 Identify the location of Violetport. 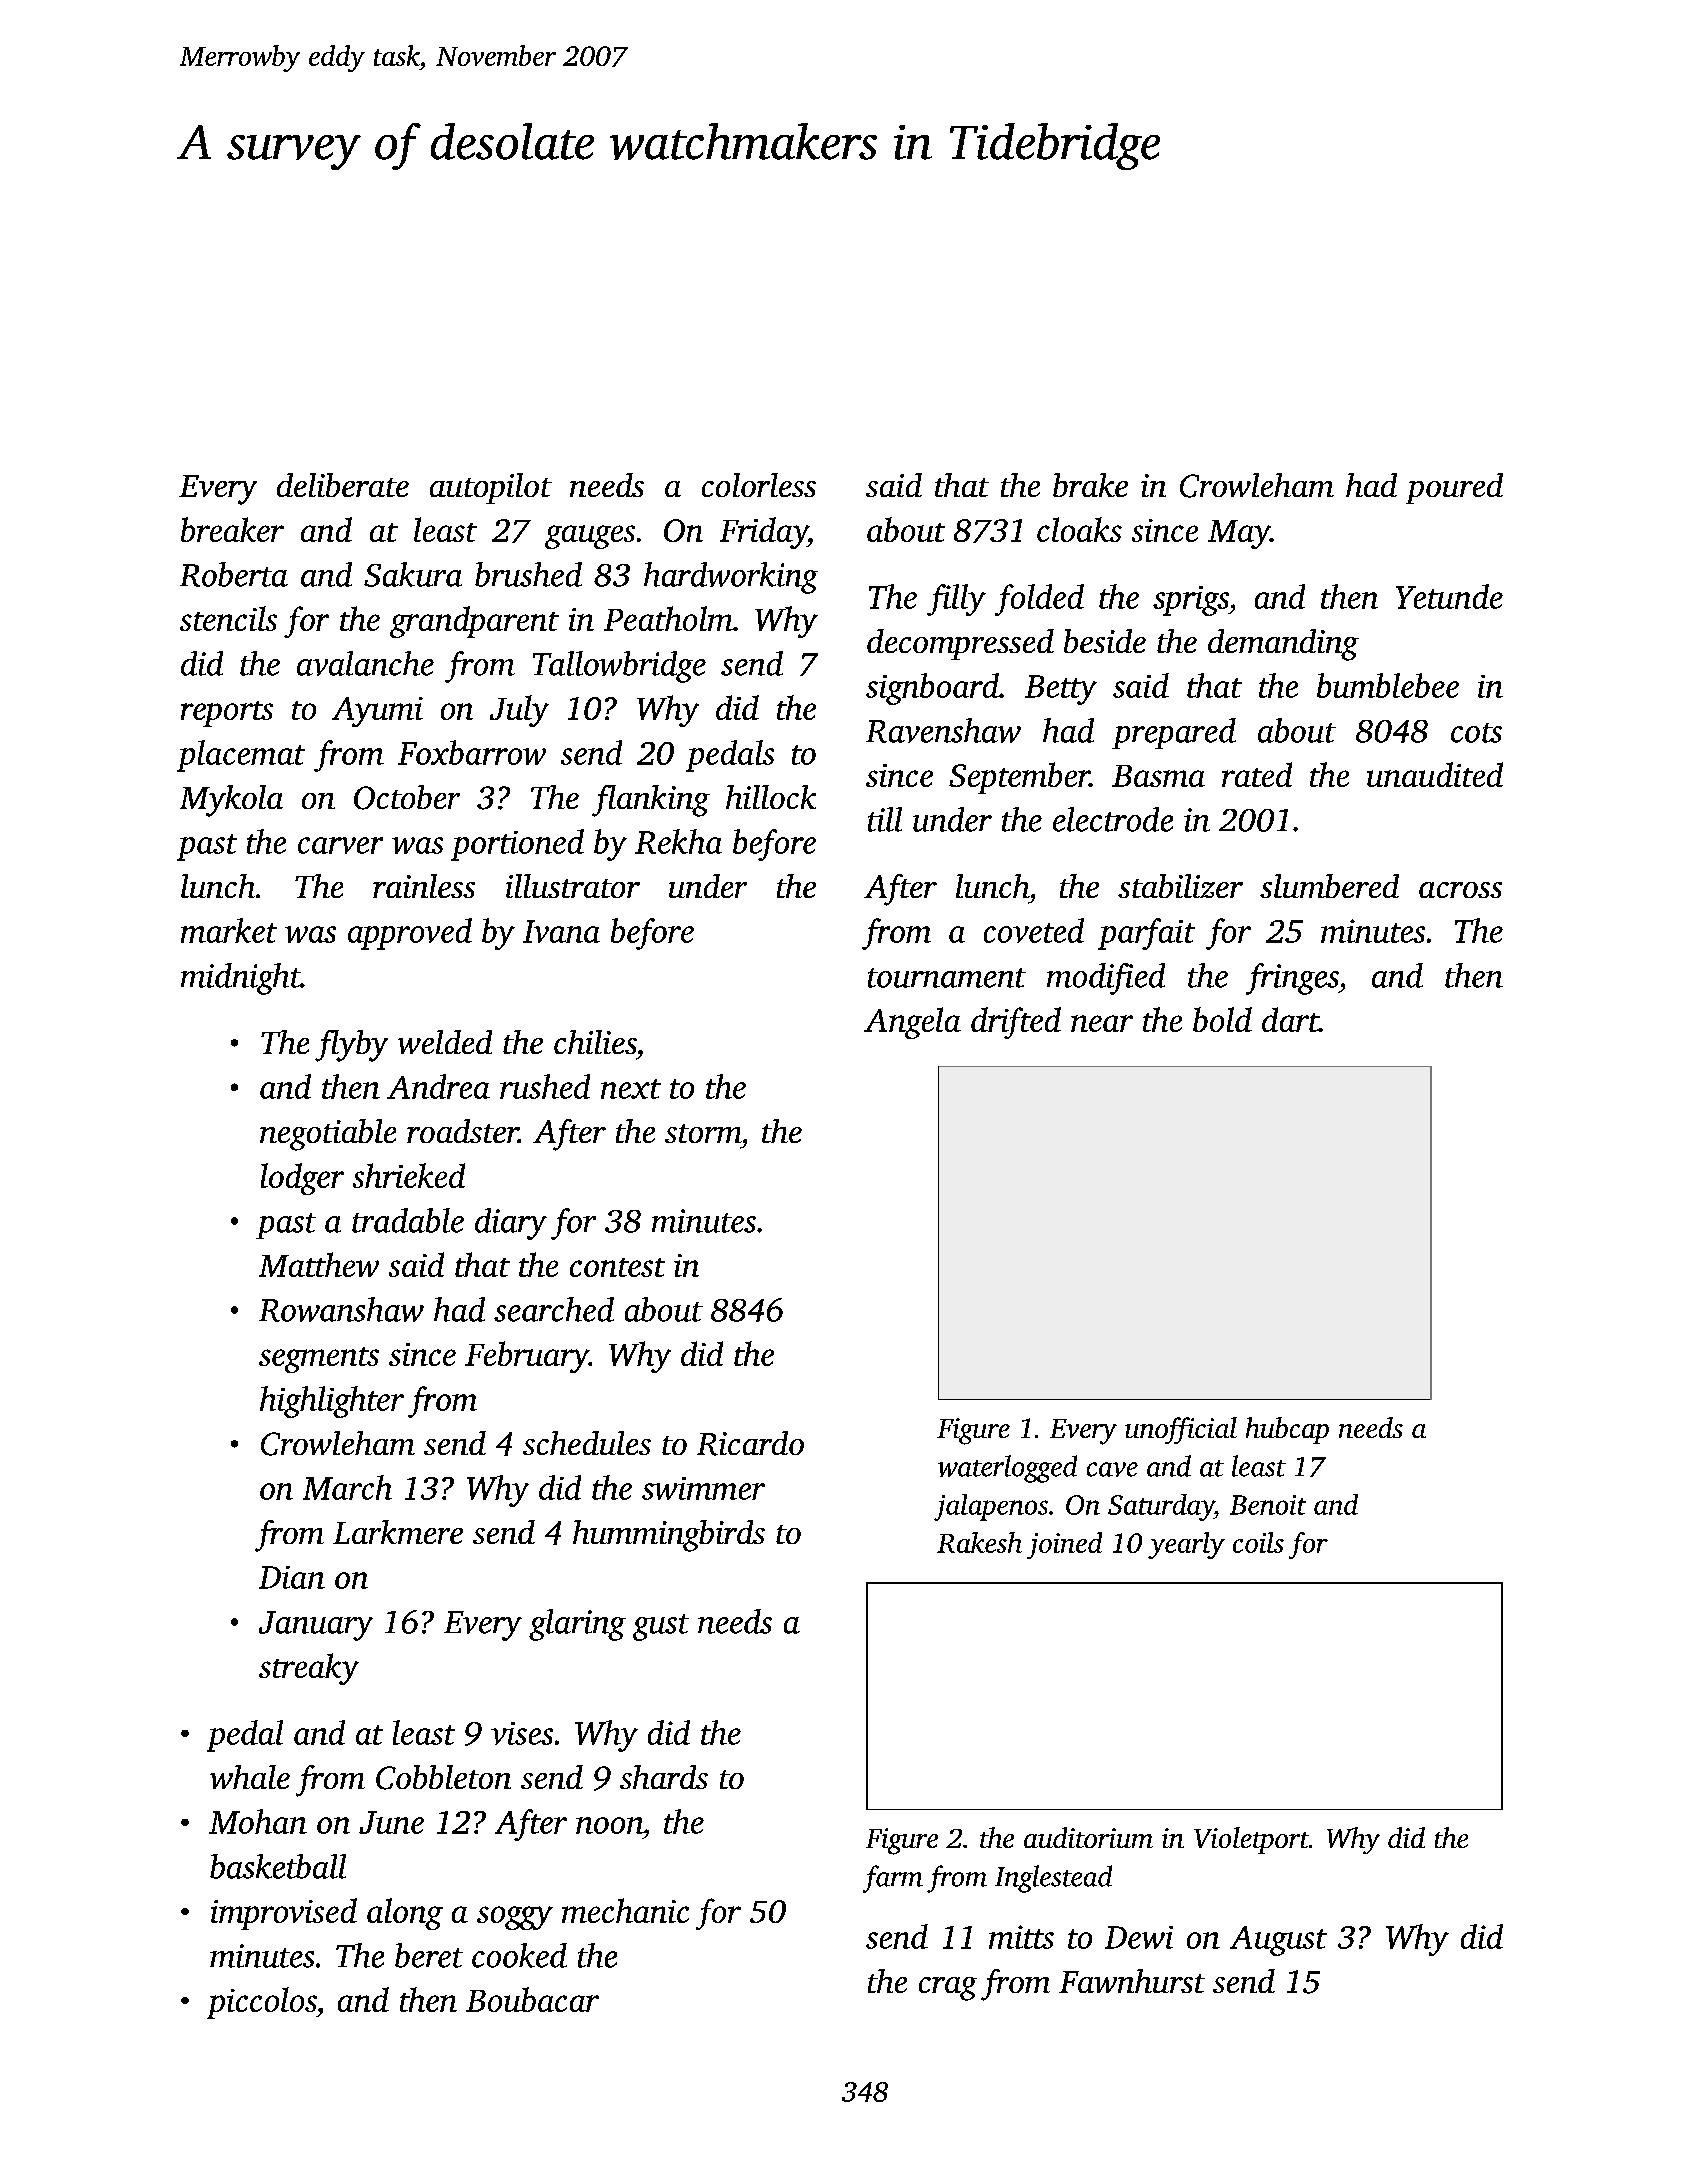
(1251, 1840).
